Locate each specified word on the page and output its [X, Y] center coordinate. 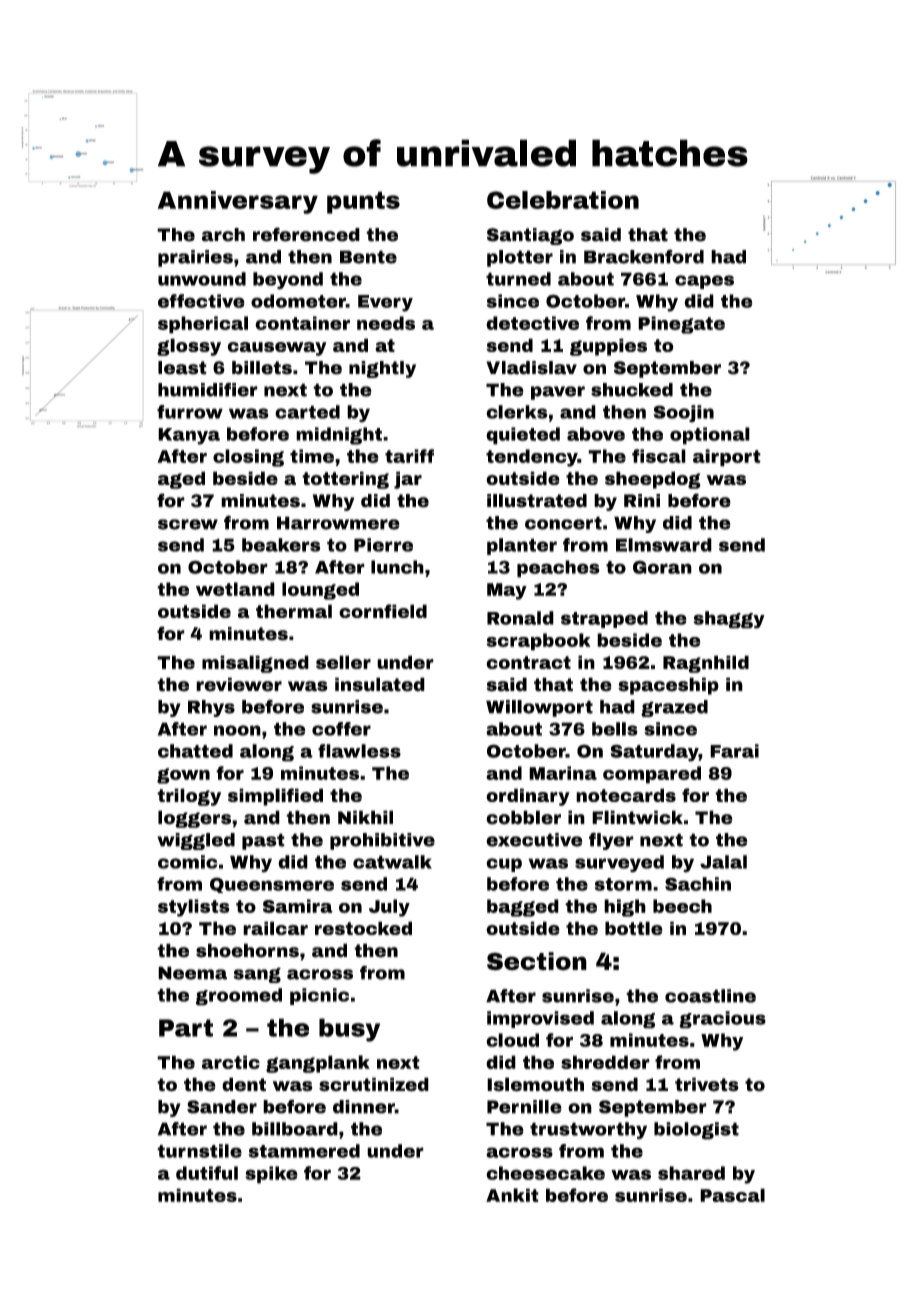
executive [534, 840]
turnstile [199, 1151]
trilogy [189, 797]
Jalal [723, 862]
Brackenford [644, 256]
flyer [611, 841]
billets [262, 368]
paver [558, 393]
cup [504, 865]
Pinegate [681, 325]
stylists [194, 908]
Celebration [563, 200]
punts [363, 202]
